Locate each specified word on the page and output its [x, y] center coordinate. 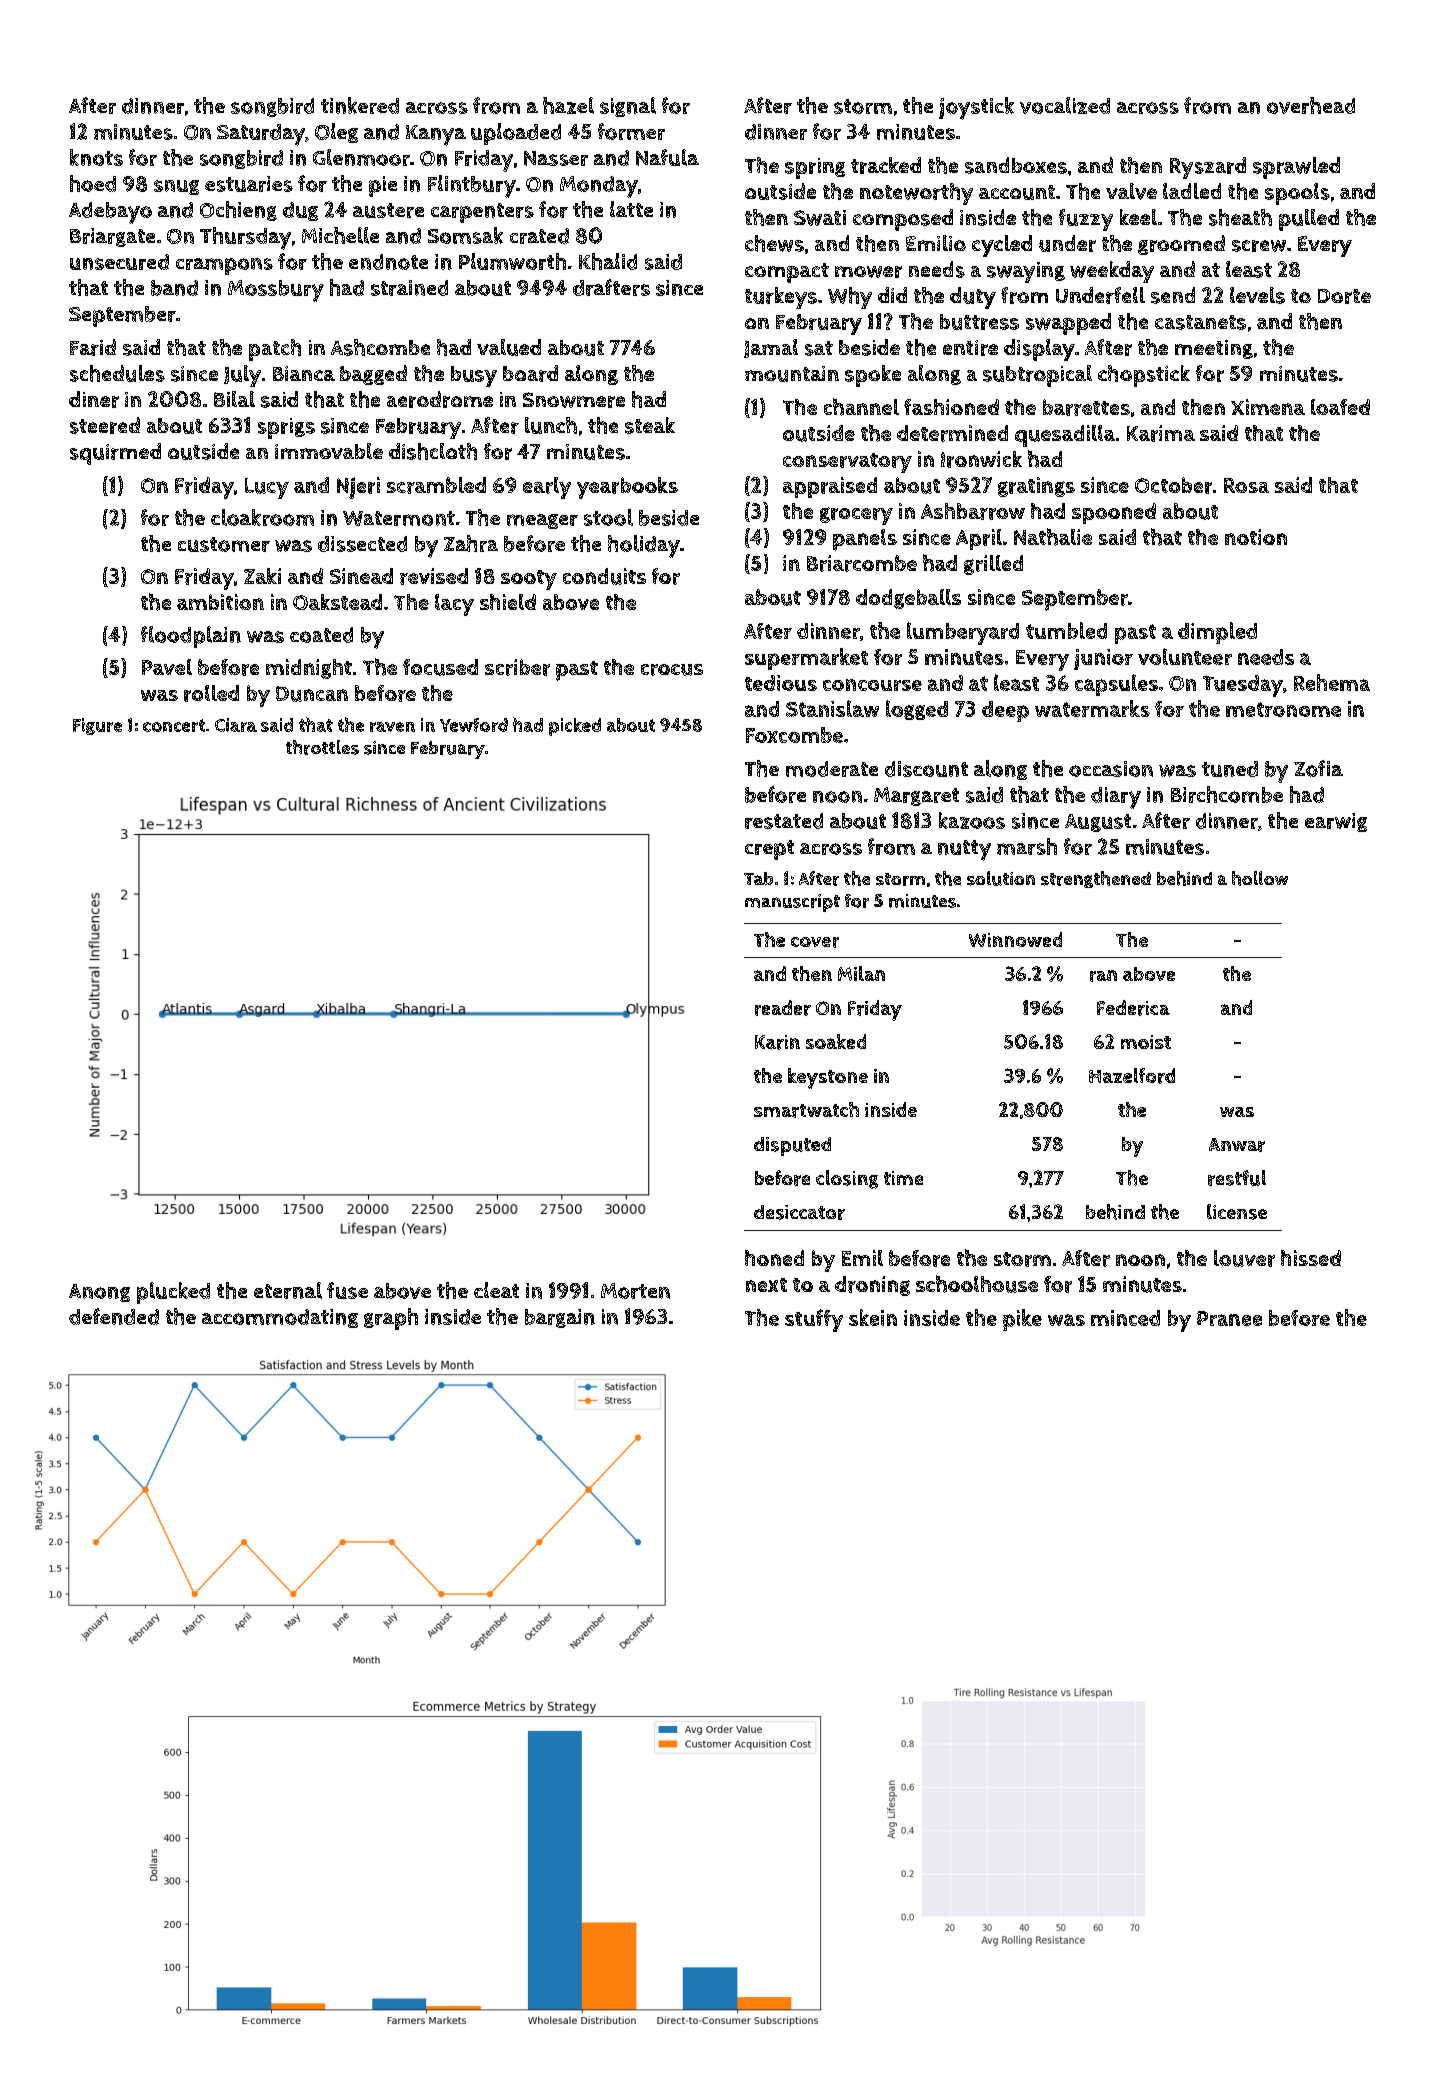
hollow [1260, 878]
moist [1146, 1042]
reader [783, 1008]
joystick [976, 108]
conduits [604, 576]
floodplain [191, 637]
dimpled [1217, 633]
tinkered [360, 105]
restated [784, 821]
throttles [322, 747]
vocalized [1065, 105]
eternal [288, 1290]
